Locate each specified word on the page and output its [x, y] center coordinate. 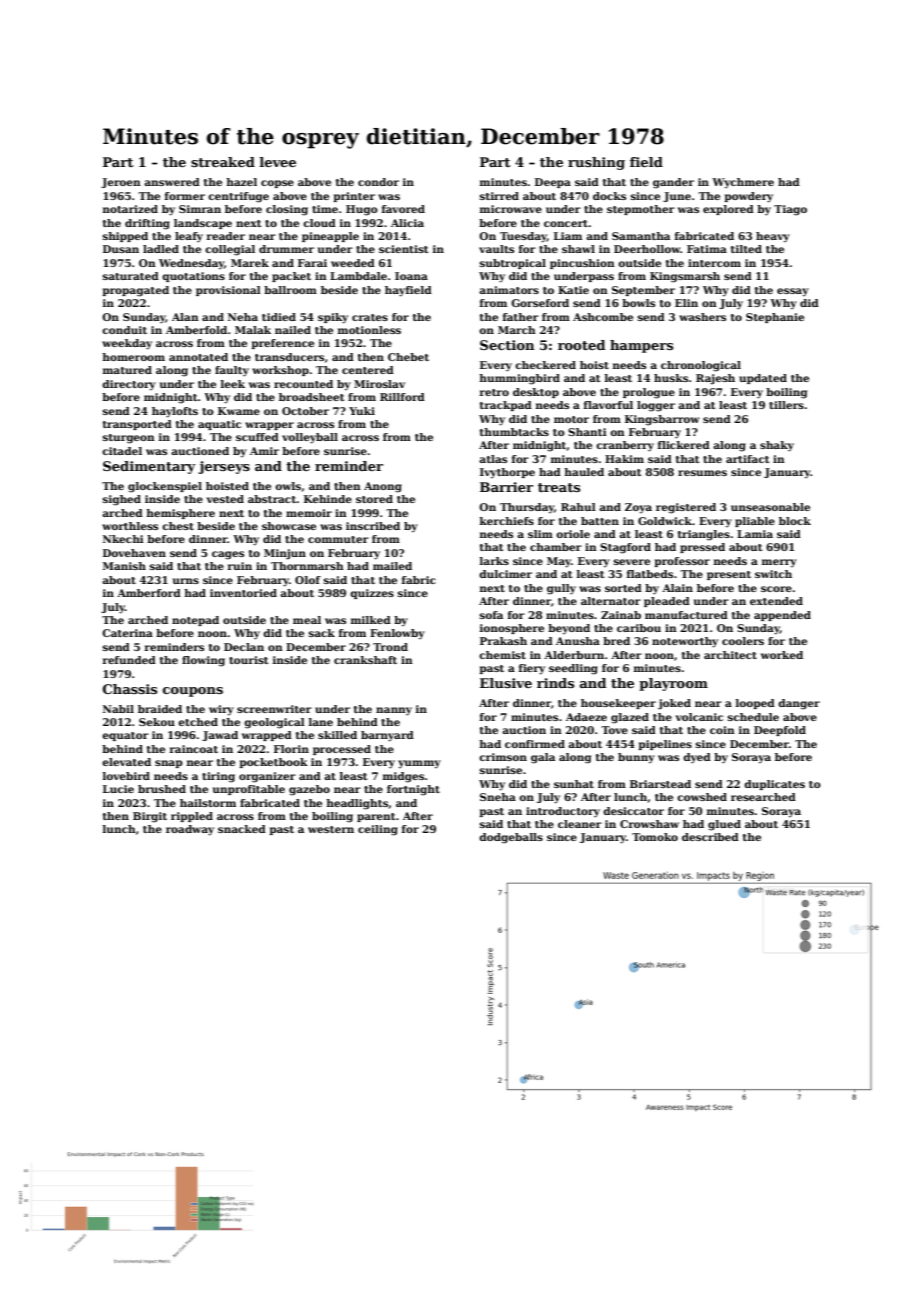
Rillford [402, 397]
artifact [748, 459]
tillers [786, 405]
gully [561, 589]
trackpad [506, 406]
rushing [596, 163]
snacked [242, 829]
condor [378, 182]
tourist [249, 660]
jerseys [224, 467]
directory [129, 385]
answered [172, 182]
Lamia [755, 534]
